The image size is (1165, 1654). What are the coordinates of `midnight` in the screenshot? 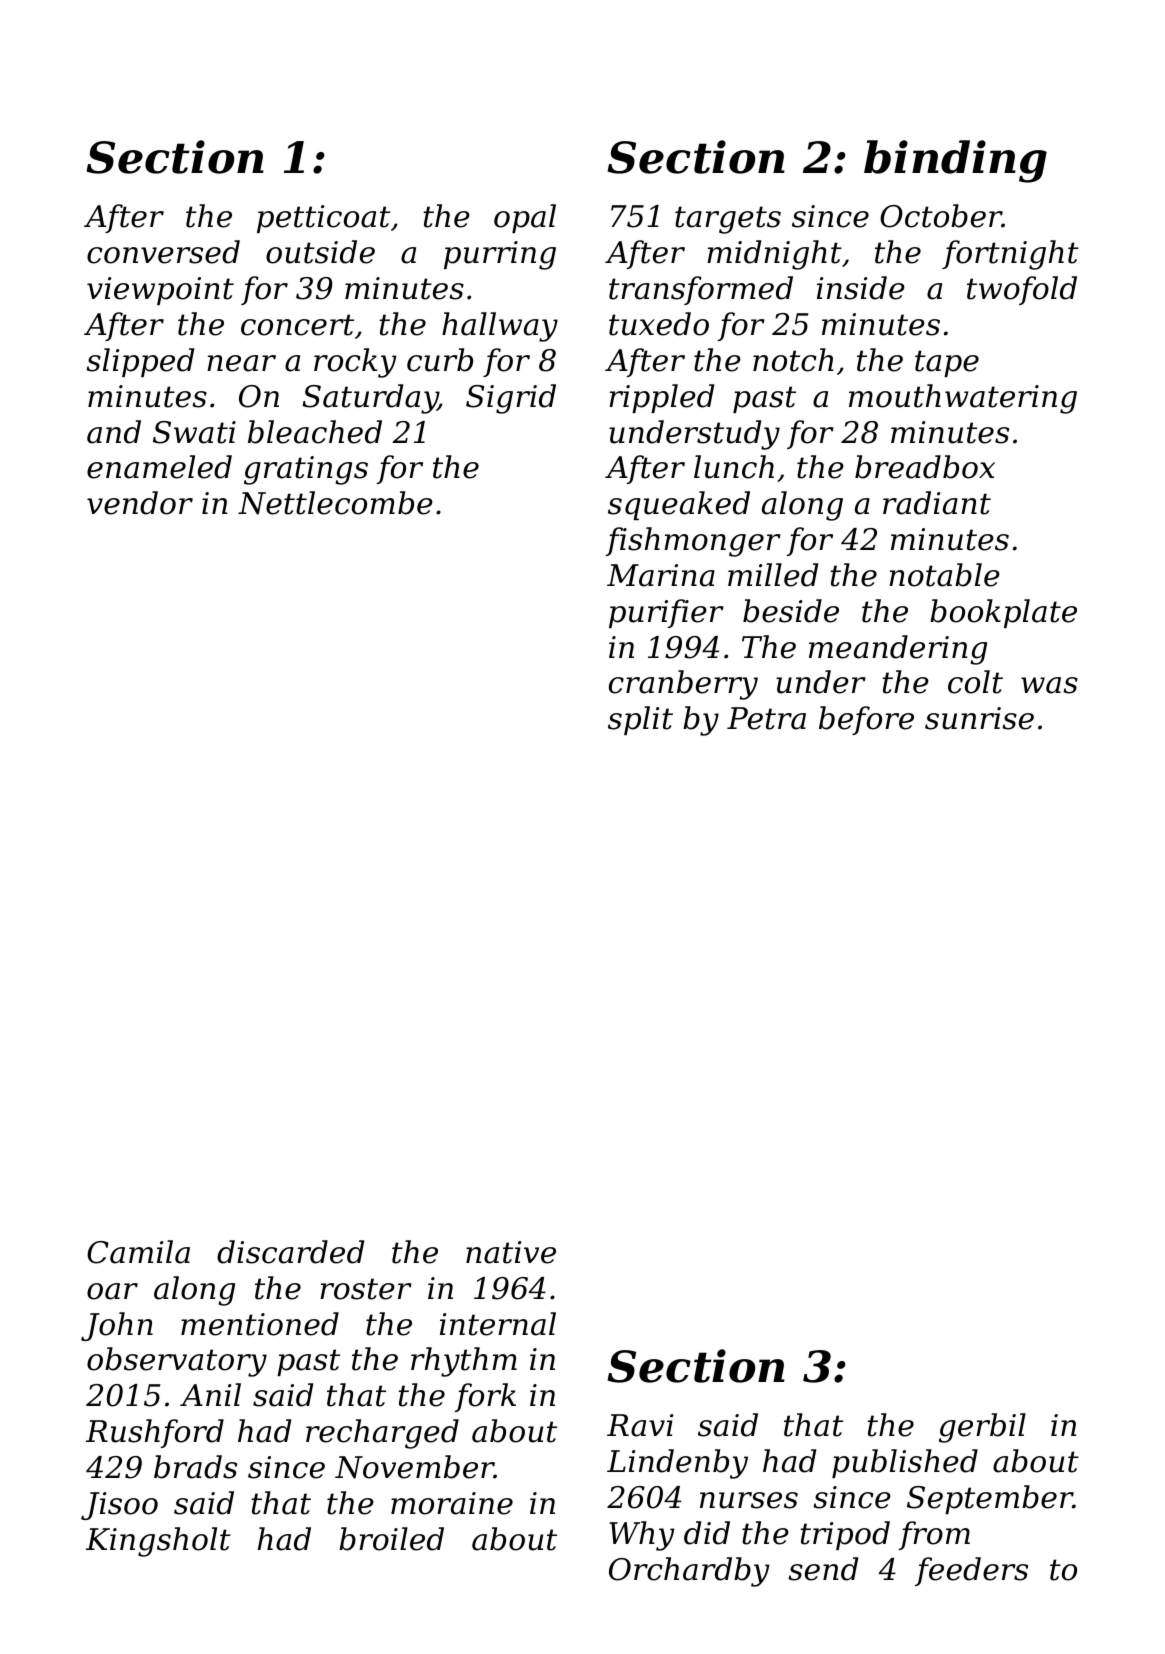 It's located at (774, 255).
